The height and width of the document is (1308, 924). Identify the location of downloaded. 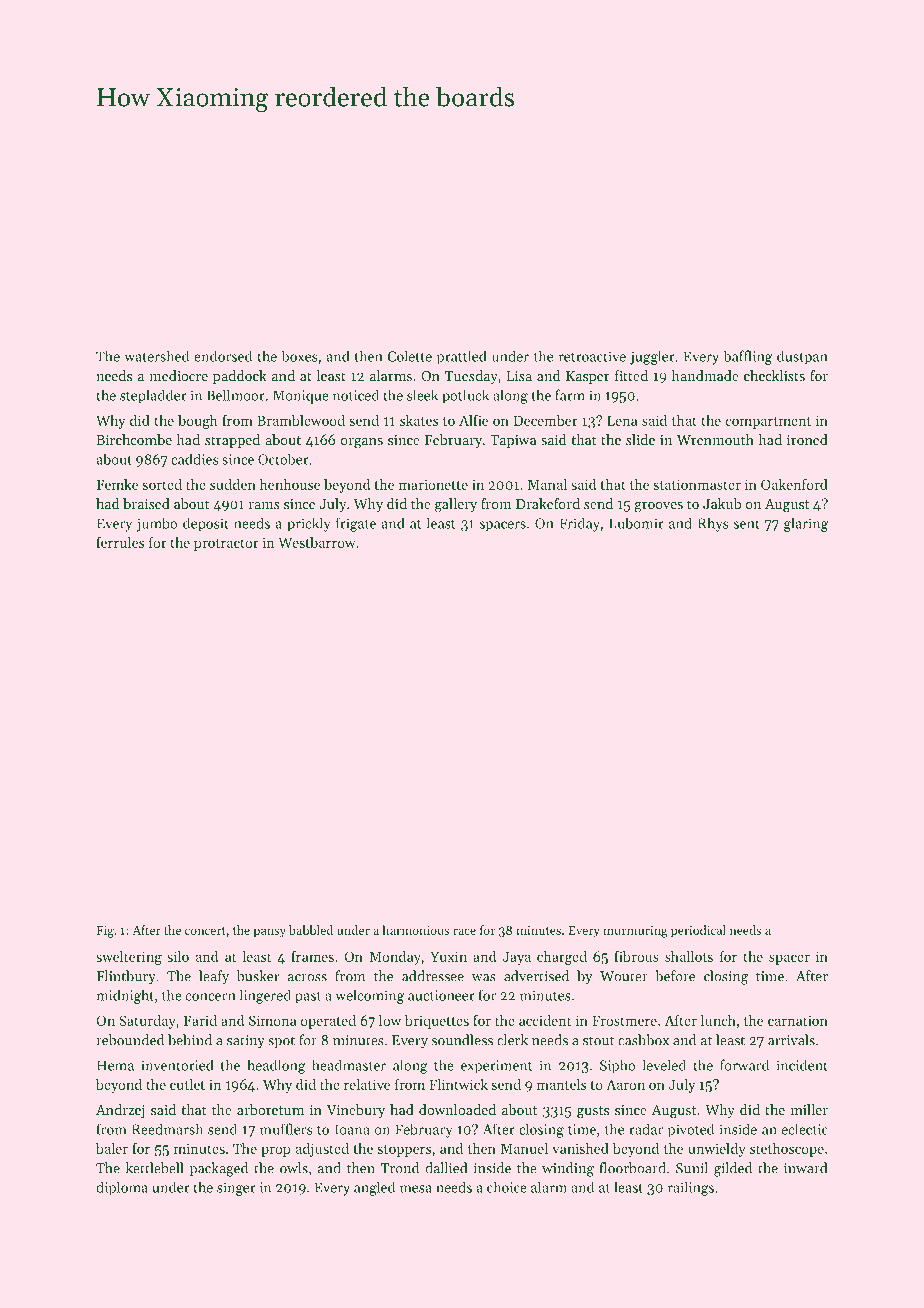
(457, 1109).
